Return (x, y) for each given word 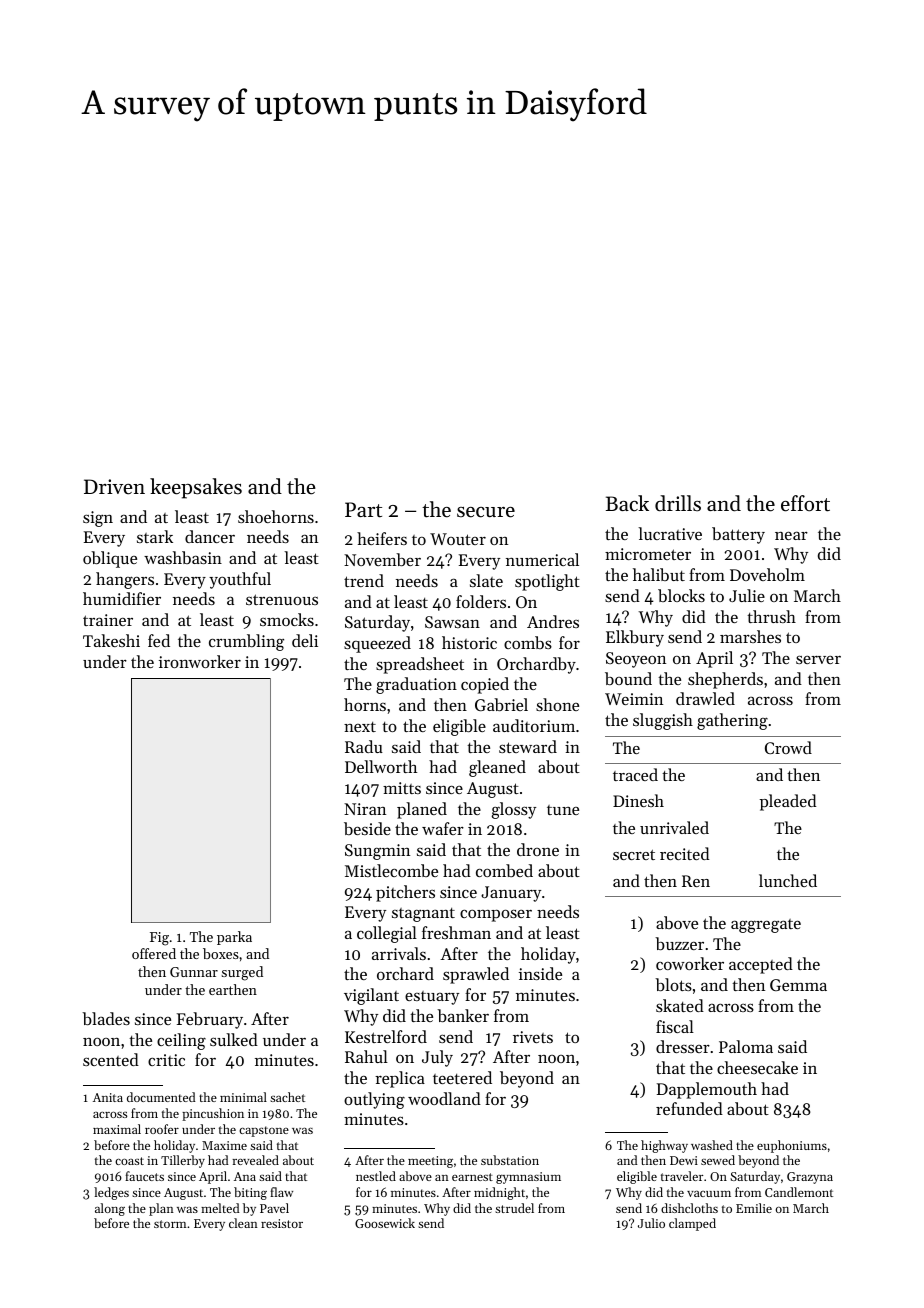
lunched (788, 880)
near (791, 535)
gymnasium (528, 1178)
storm (170, 1224)
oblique (110, 559)
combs (528, 642)
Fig (159, 939)
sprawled (476, 975)
